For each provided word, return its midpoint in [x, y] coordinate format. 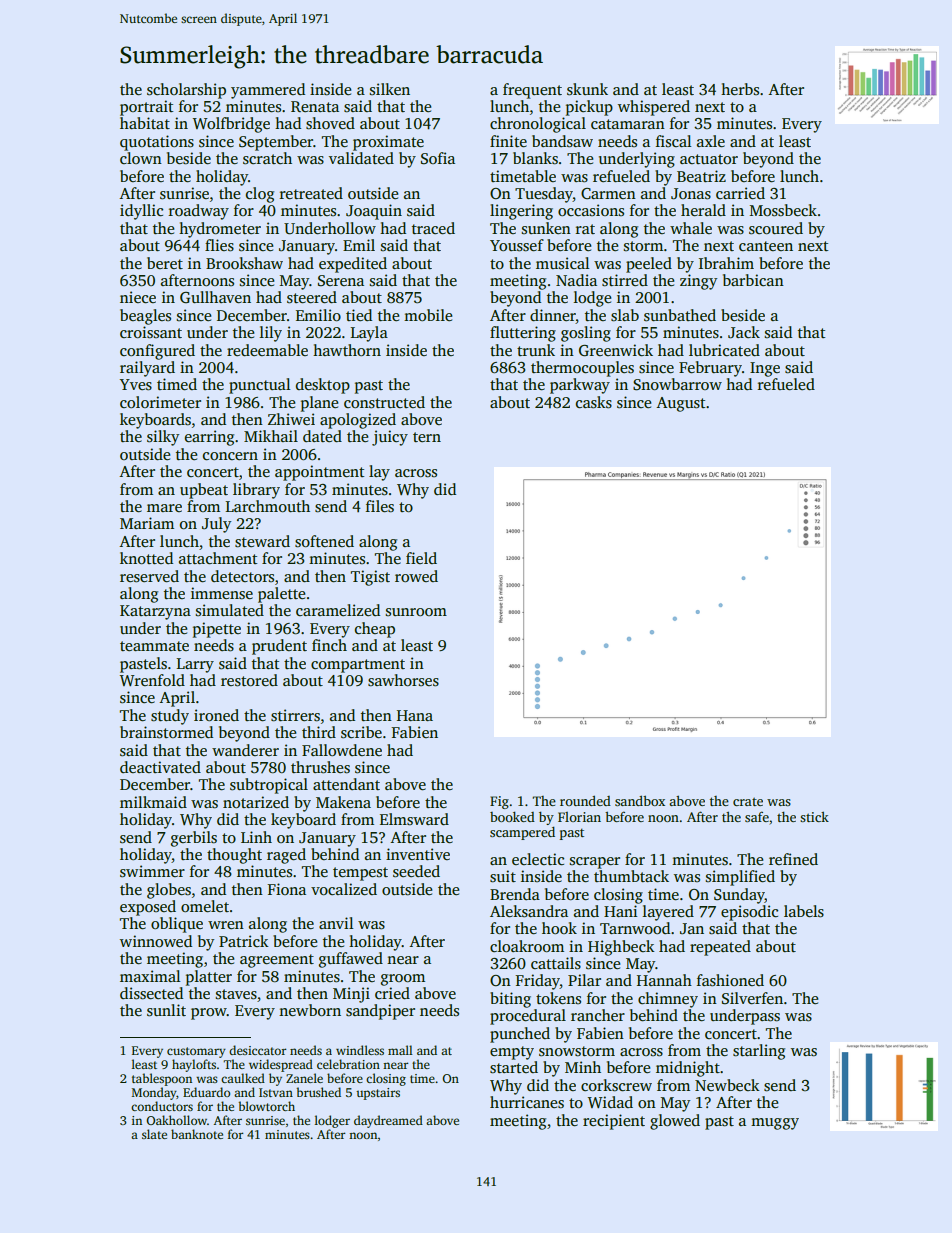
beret [165, 263]
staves [236, 994]
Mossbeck [783, 210]
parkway [580, 386]
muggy [775, 1124]
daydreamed [388, 1121]
